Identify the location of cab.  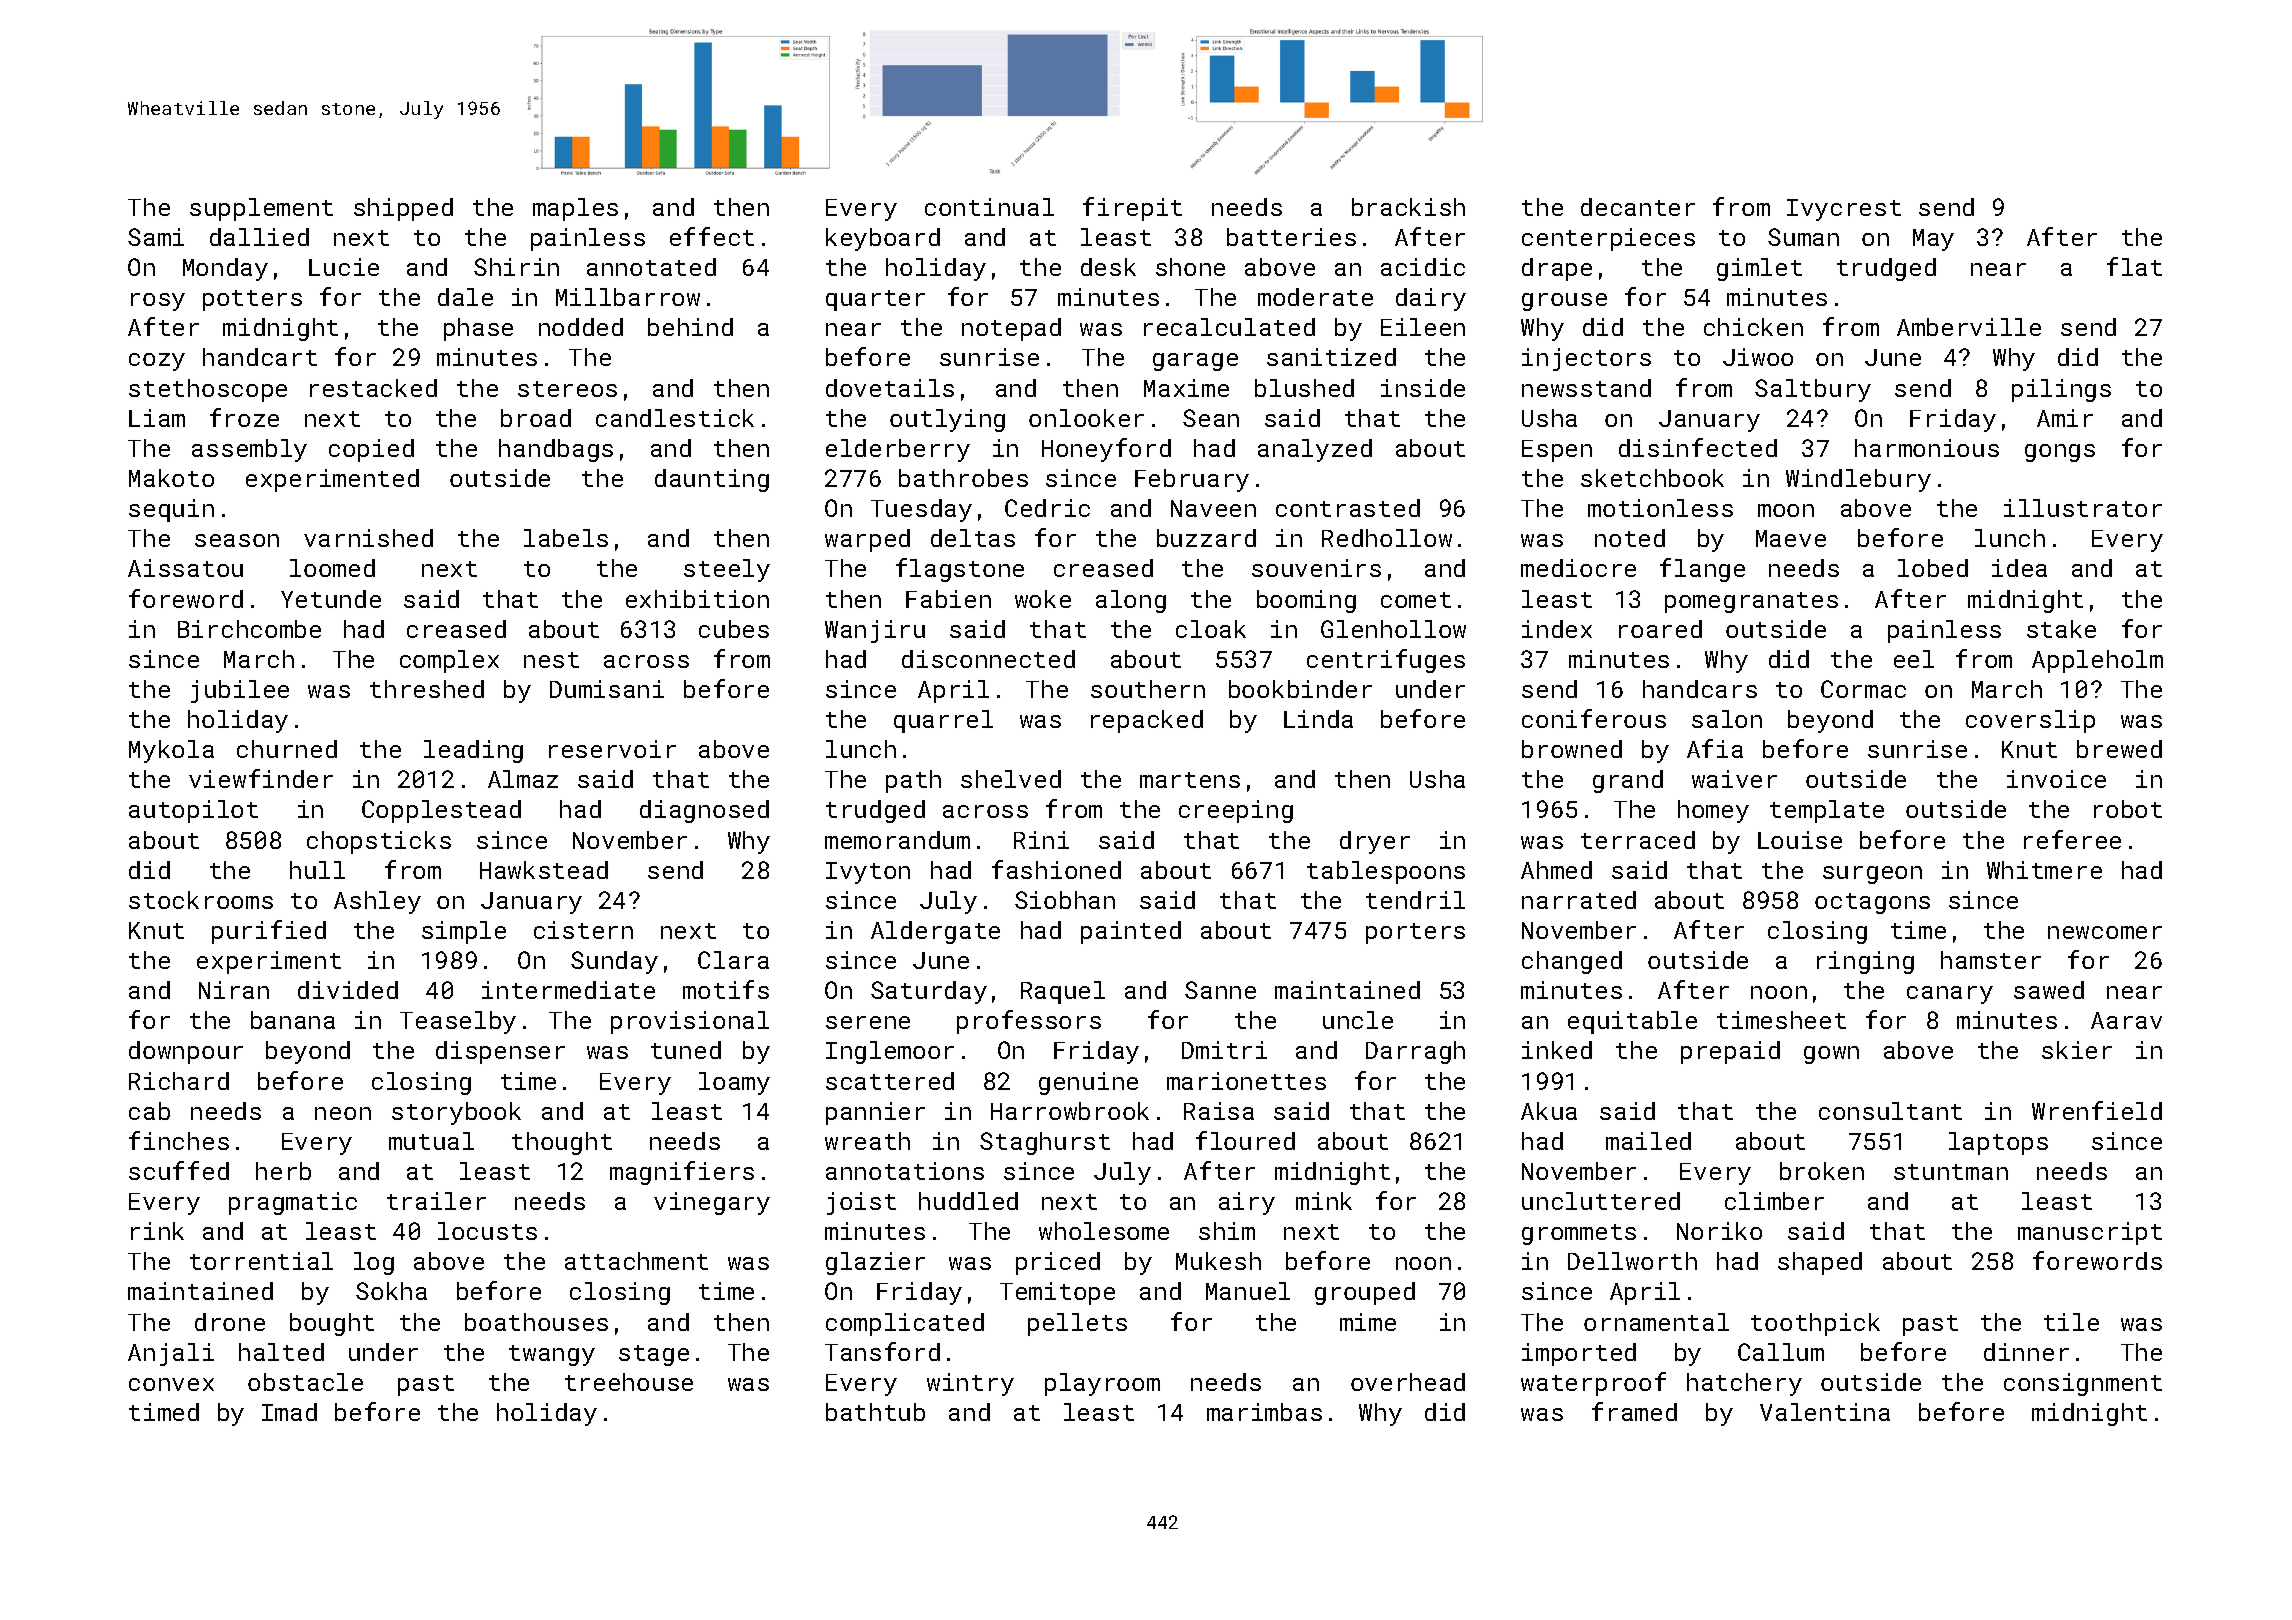
(149, 1111).
